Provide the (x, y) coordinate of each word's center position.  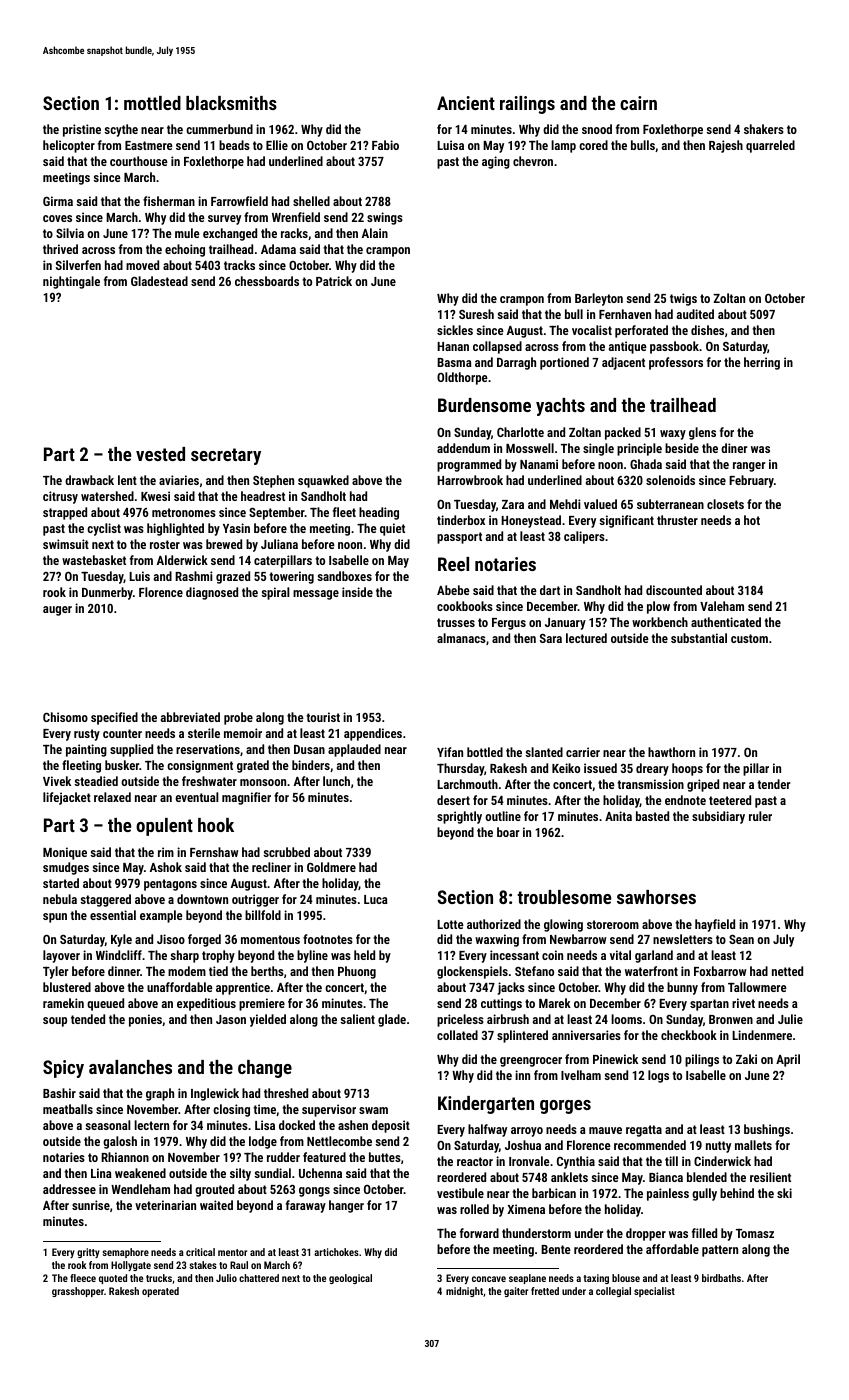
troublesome (564, 897)
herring (762, 363)
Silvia (70, 233)
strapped (65, 513)
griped (703, 785)
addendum (463, 448)
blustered (67, 987)
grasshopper (78, 1292)
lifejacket (67, 798)
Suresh (476, 314)
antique (628, 347)
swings (385, 218)
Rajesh (726, 146)
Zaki (746, 1059)
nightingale (71, 282)
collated (457, 1035)
